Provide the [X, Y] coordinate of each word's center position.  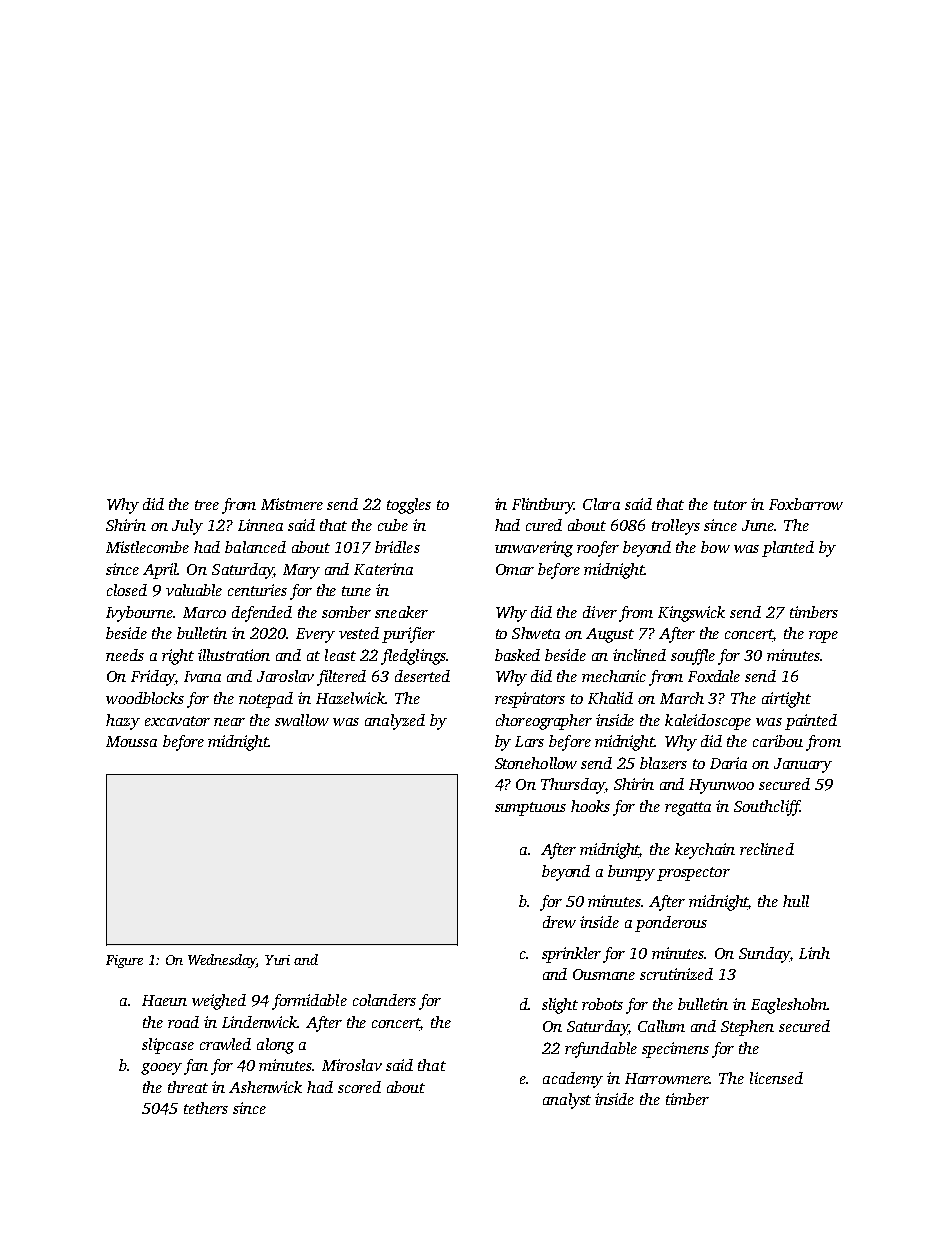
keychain [705, 851]
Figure [124, 961]
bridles [397, 547]
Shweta [536, 633]
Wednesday [222, 961]
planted [788, 549]
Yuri [277, 960]
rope [823, 637]
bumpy [631, 873]
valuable [194, 590]
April [160, 571]
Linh [814, 953]
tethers [206, 1108]
